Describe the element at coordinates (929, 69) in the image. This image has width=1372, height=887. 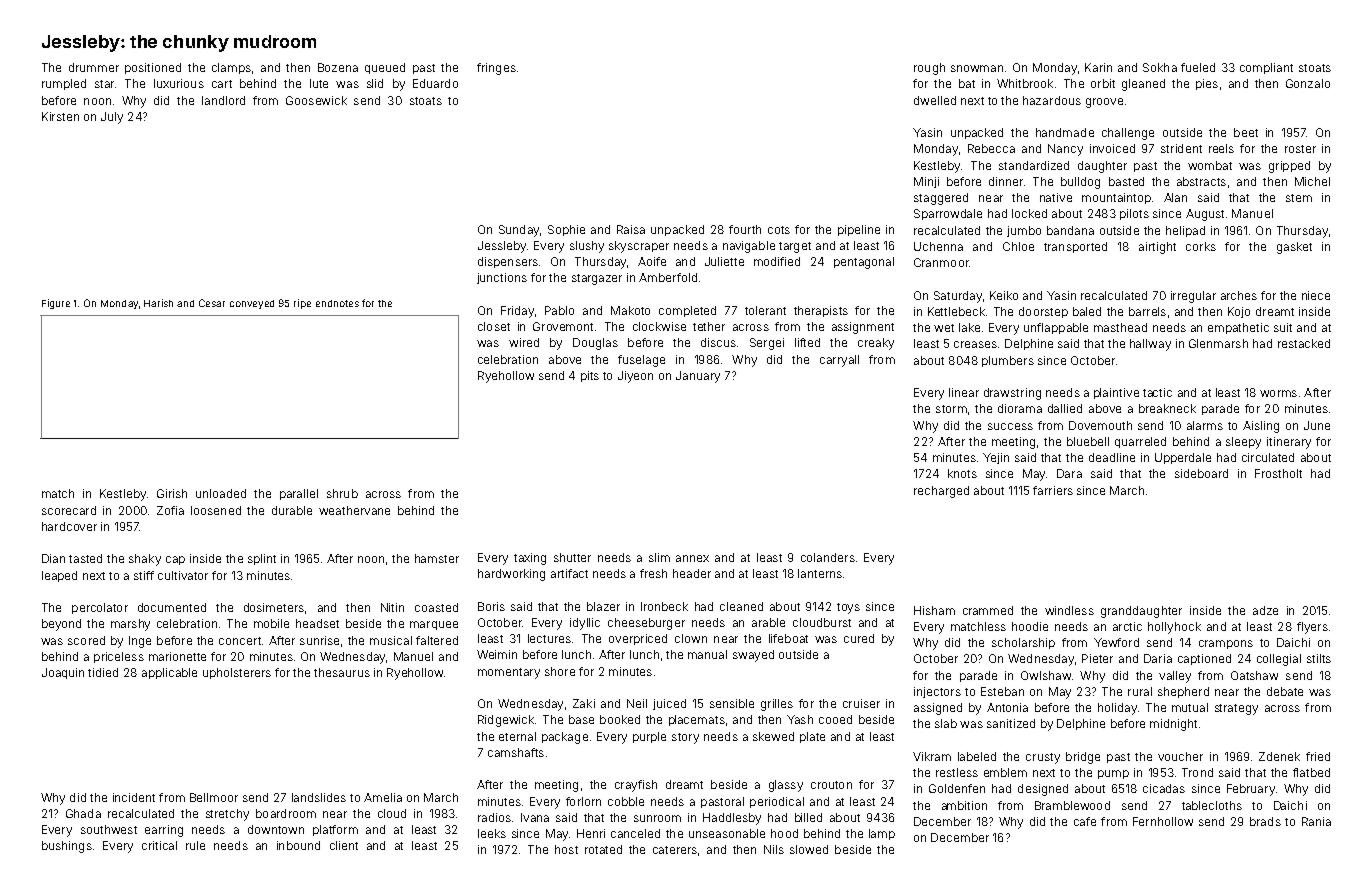
I see `rough` at that location.
